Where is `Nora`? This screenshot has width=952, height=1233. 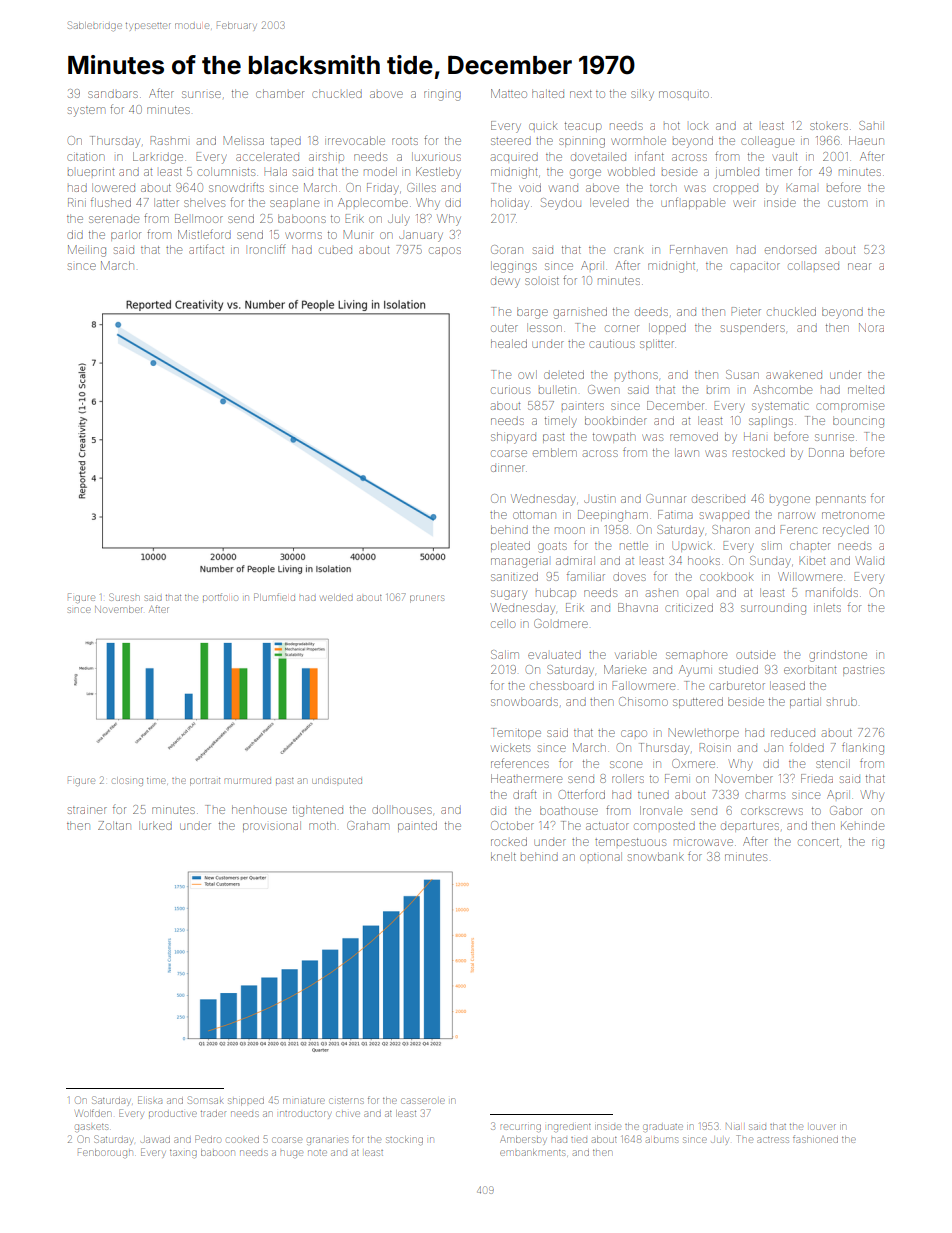
Nora is located at coordinates (871, 327).
